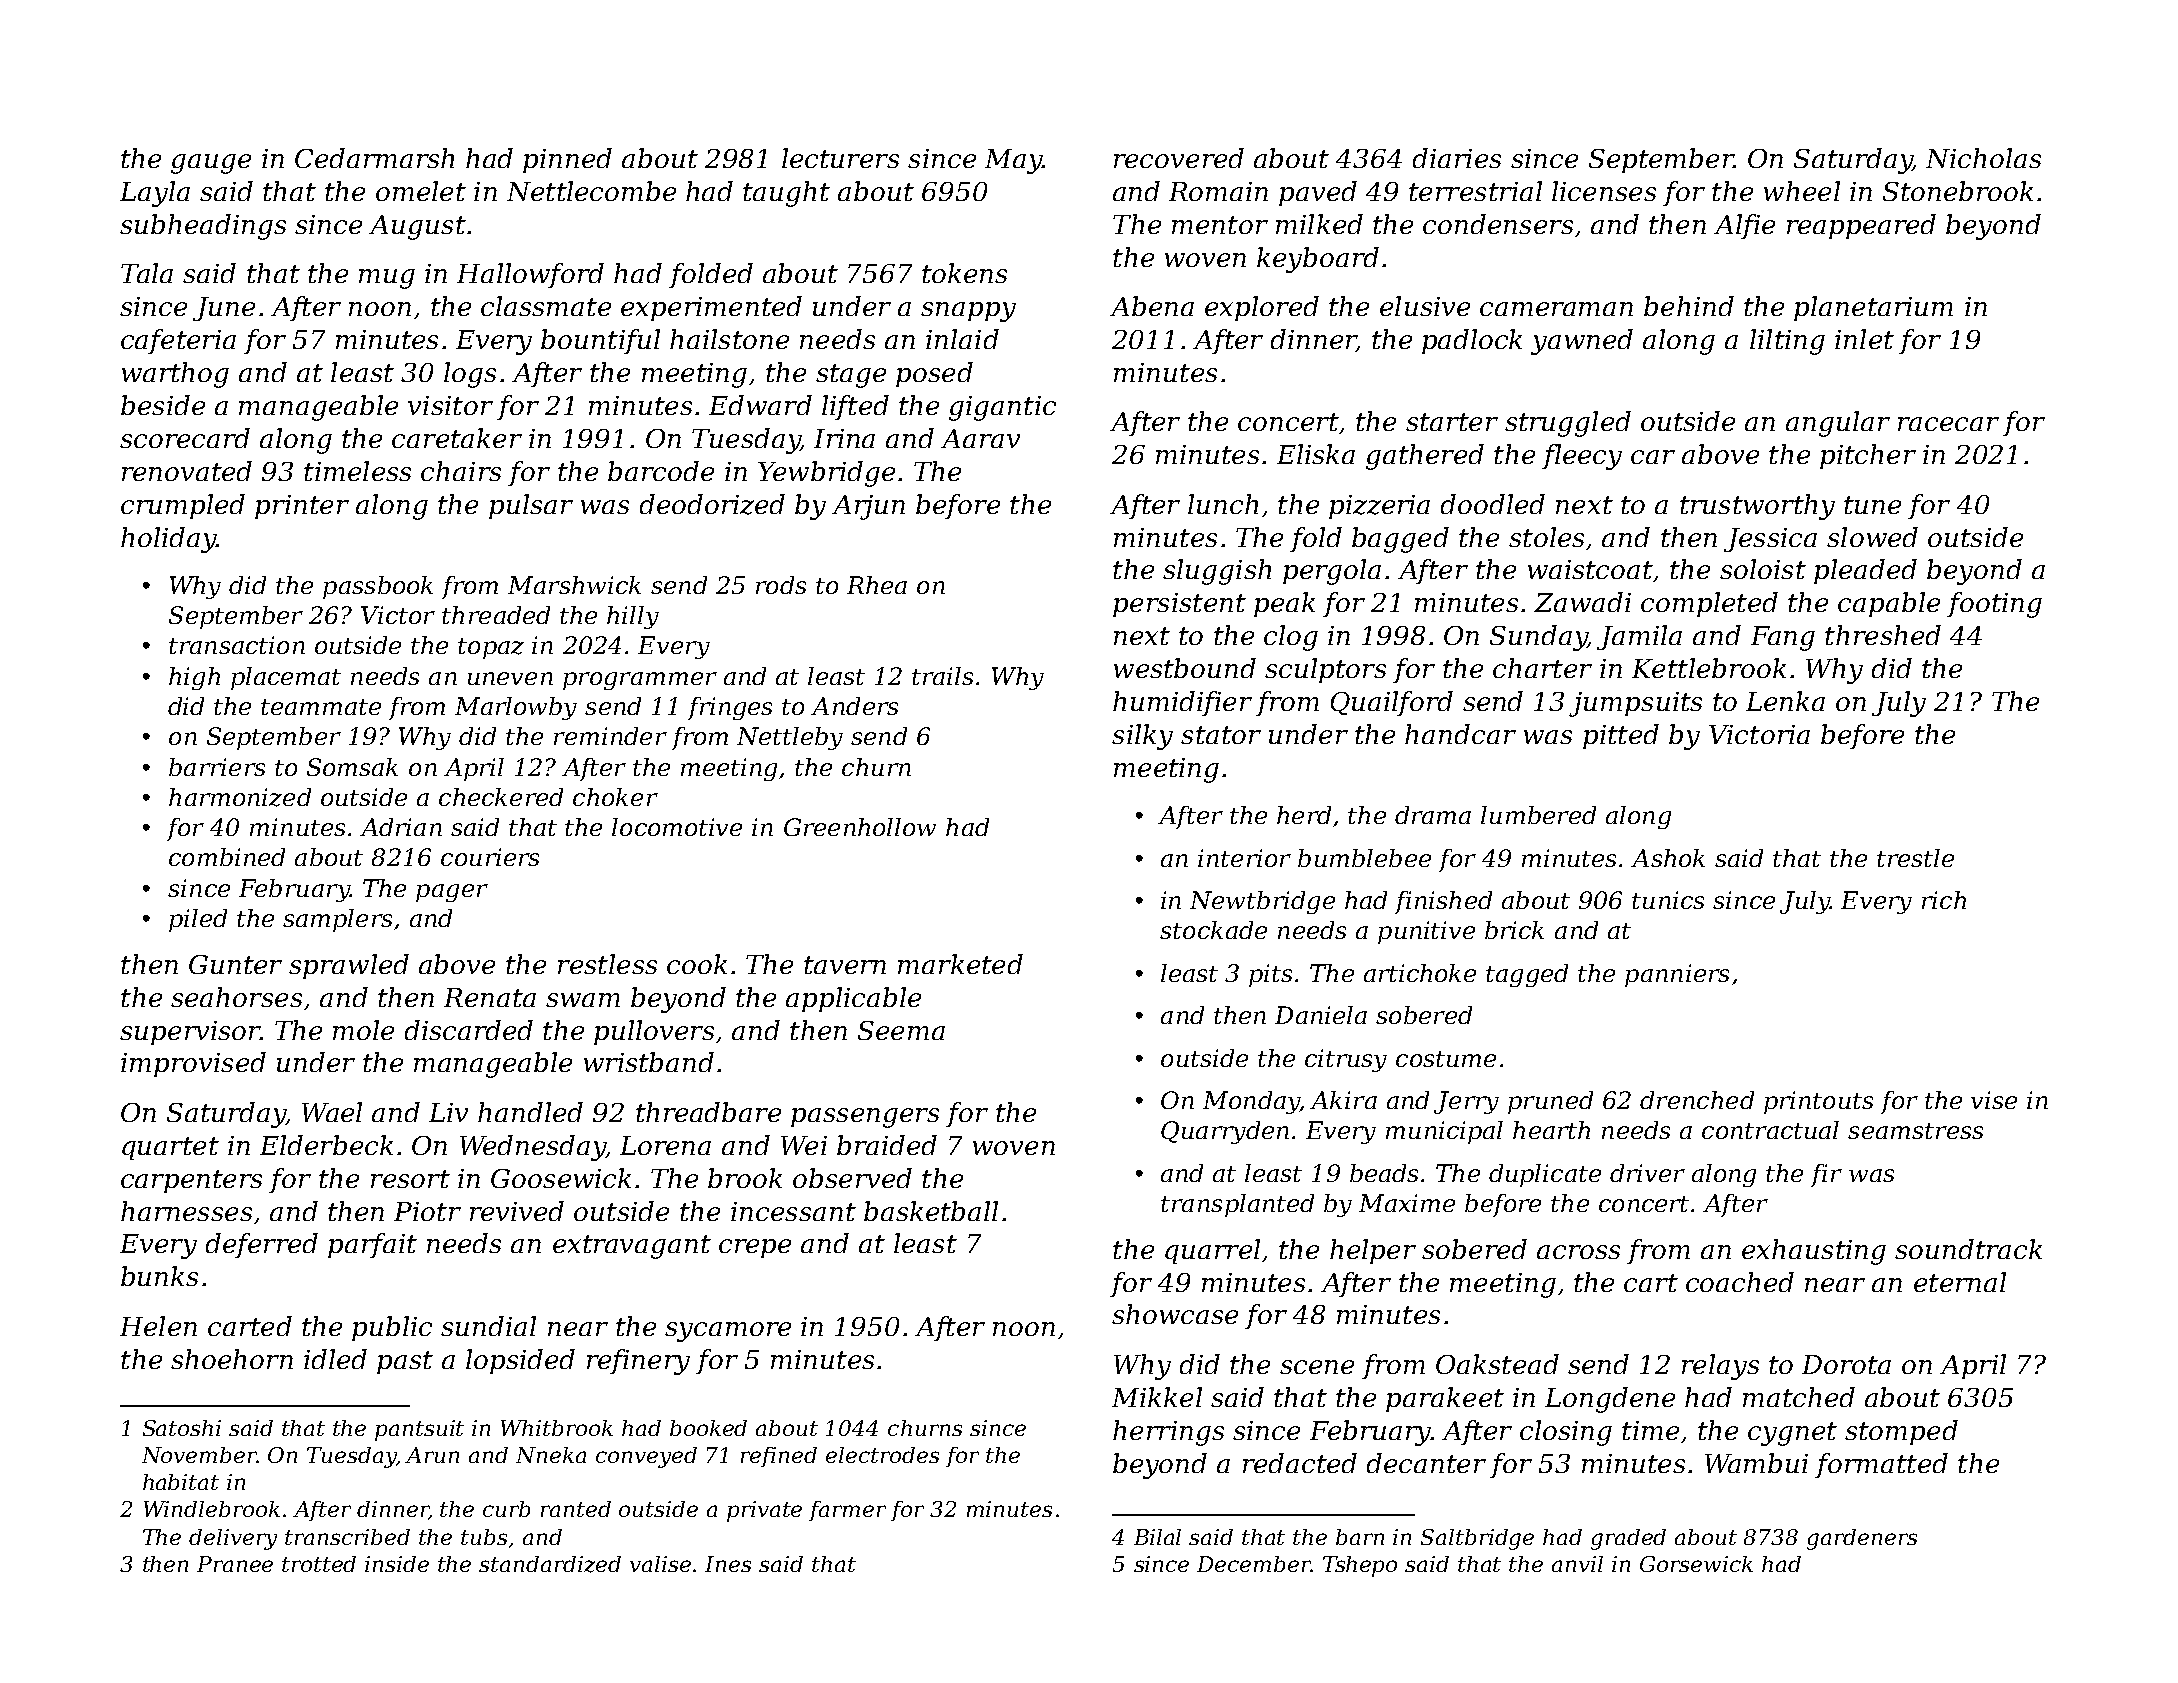 Image resolution: width=2178 pixels, height=1683 pixels. Describe the element at coordinates (1677, 975) in the screenshot. I see `panniers` at that location.
